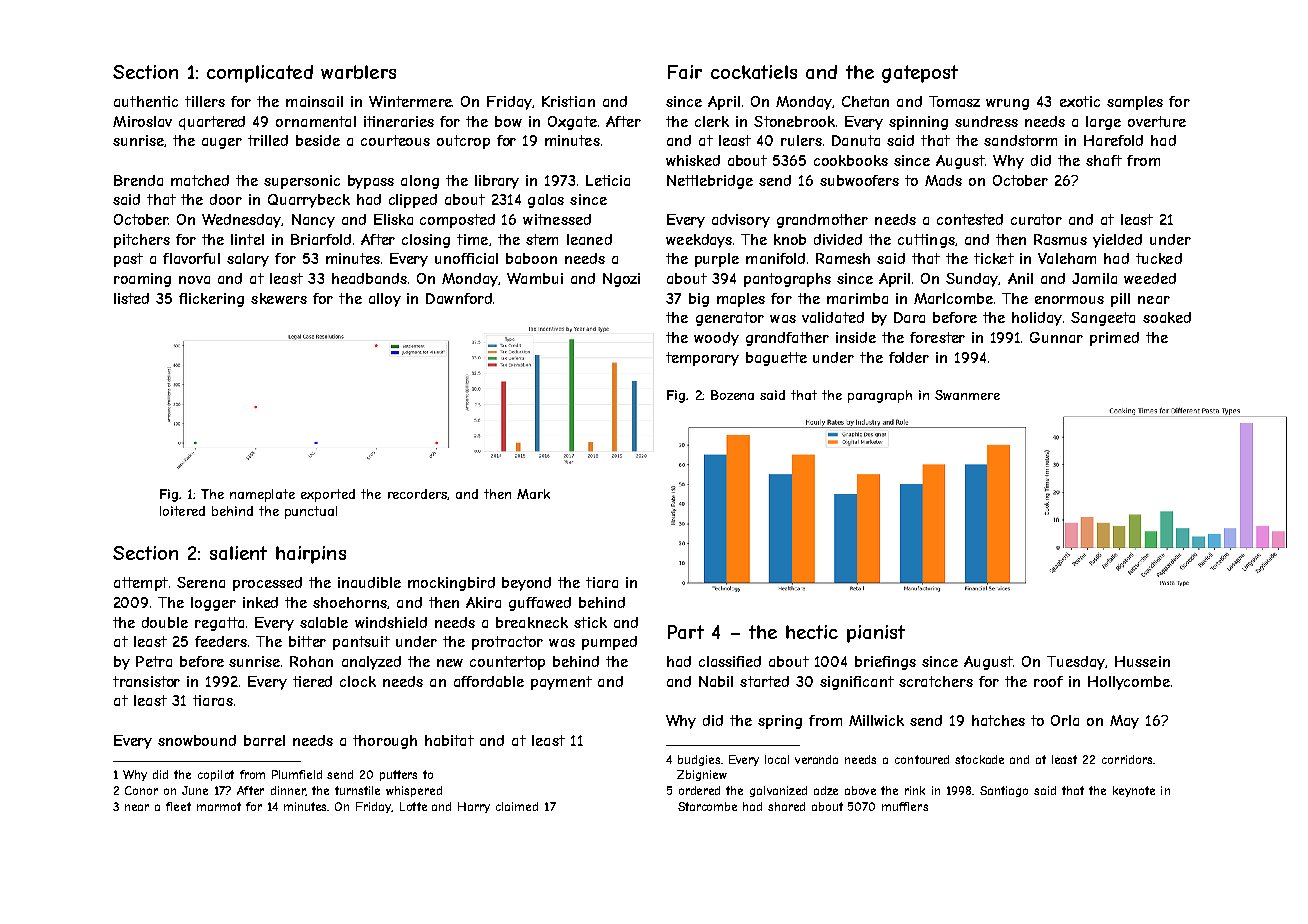 Image resolution: width=1308 pixels, height=924 pixels. Describe the element at coordinates (876, 634) in the screenshot. I see `pianist` at that location.
